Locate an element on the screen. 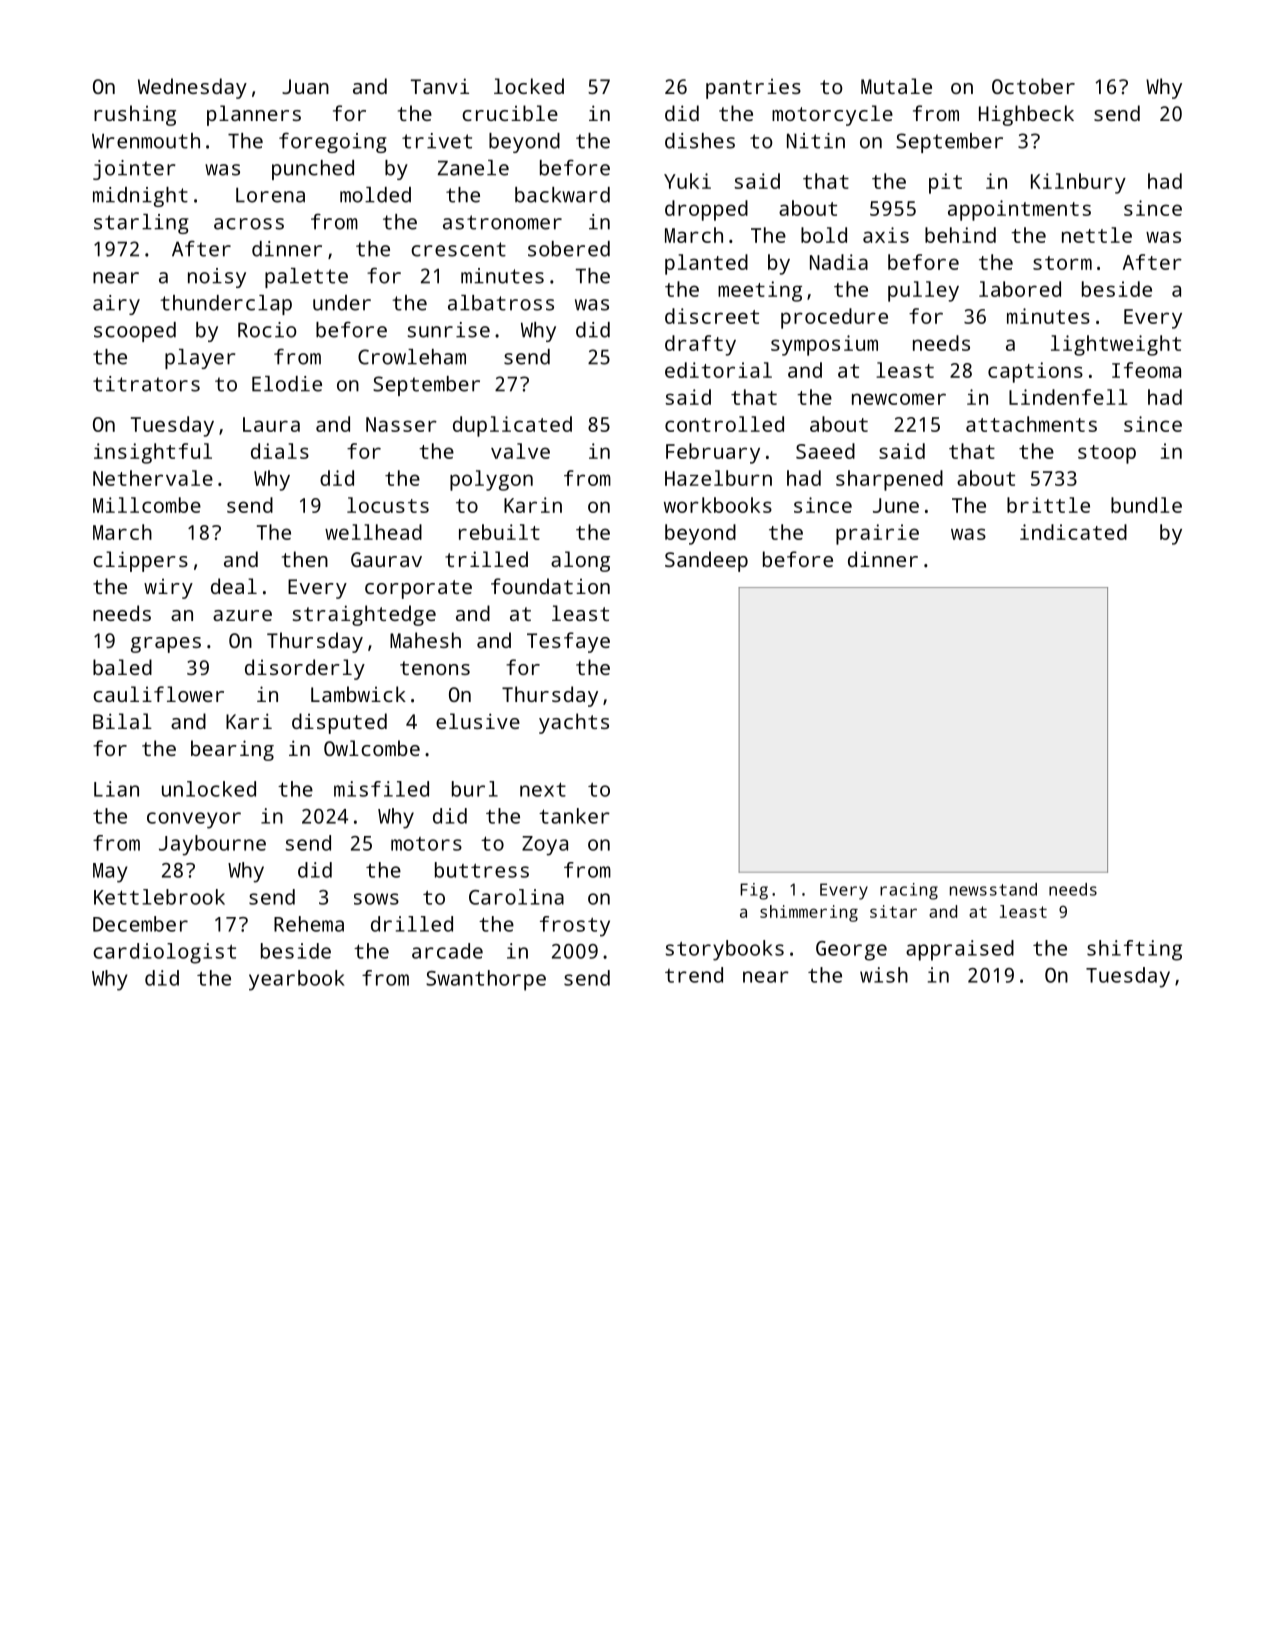 Image resolution: width=1275 pixels, height=1650 pixels. Juan is located at coordinates (305, 86).
